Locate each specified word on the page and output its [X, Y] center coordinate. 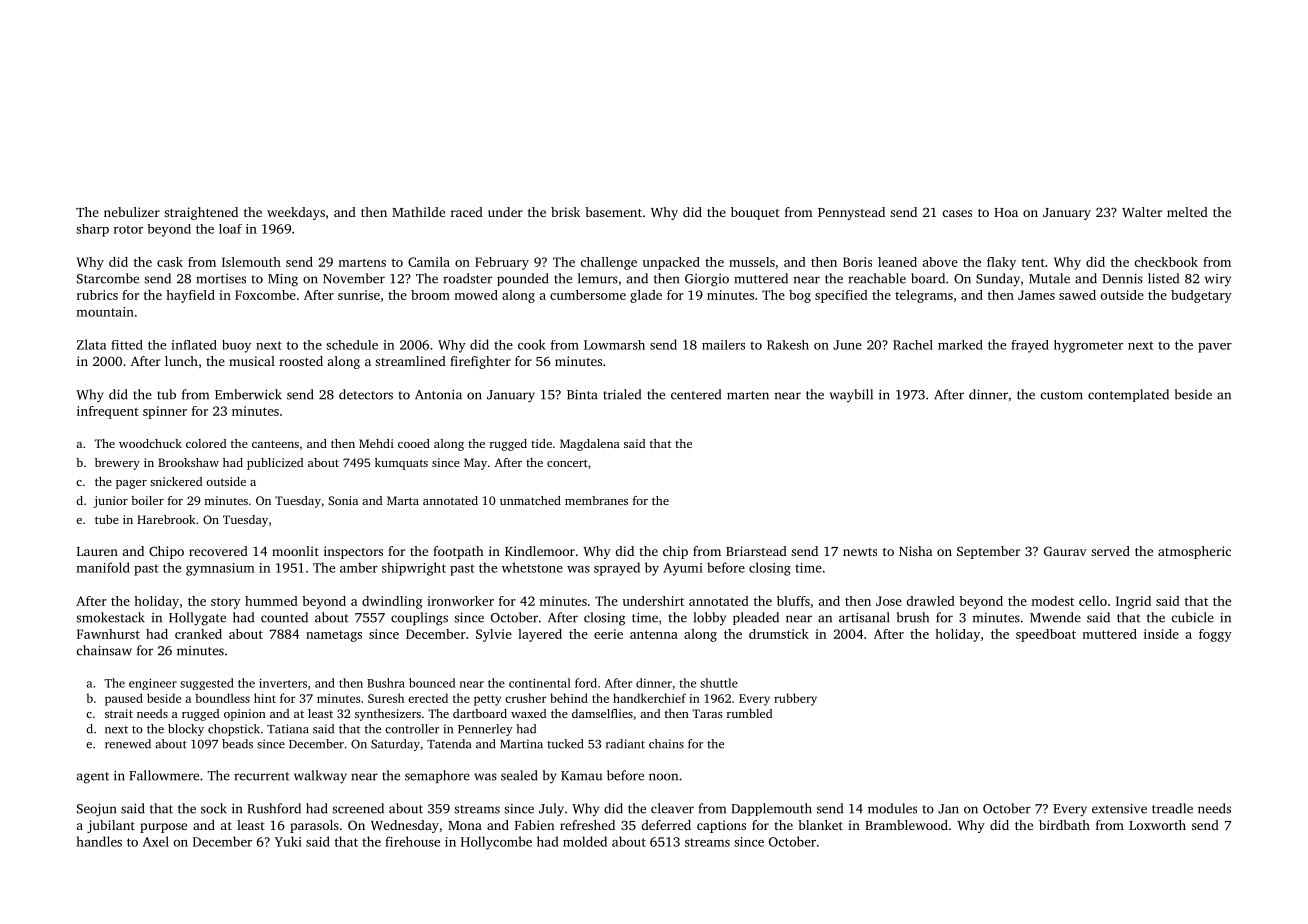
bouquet [755, 213]
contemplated [1128, 395]
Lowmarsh [614, 345]
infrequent [108, 412]
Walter [1142, 212]
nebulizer [132, 212]
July [551, 810]
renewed [128, 744]
